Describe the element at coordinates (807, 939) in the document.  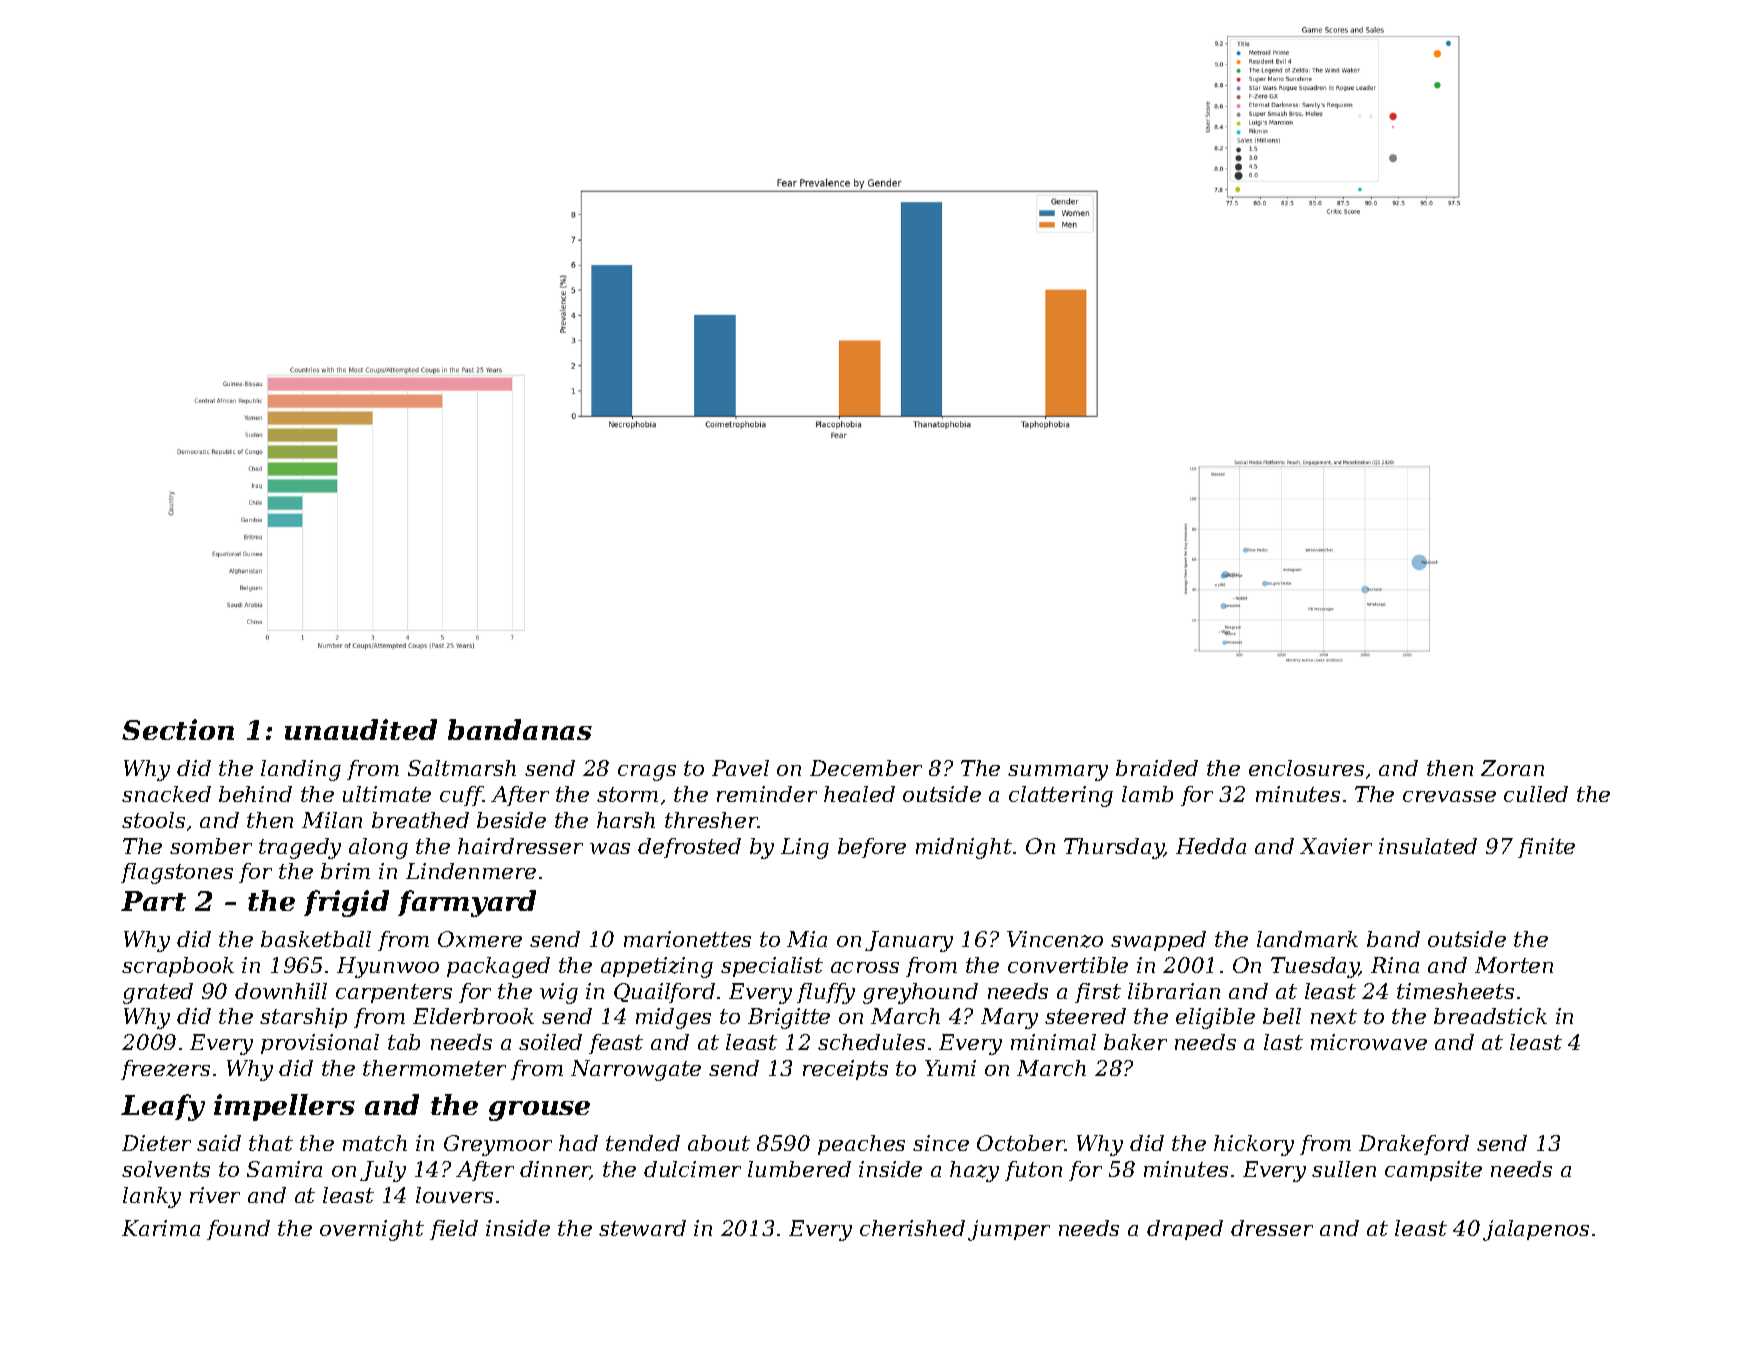
I see `Mia` at that location.
